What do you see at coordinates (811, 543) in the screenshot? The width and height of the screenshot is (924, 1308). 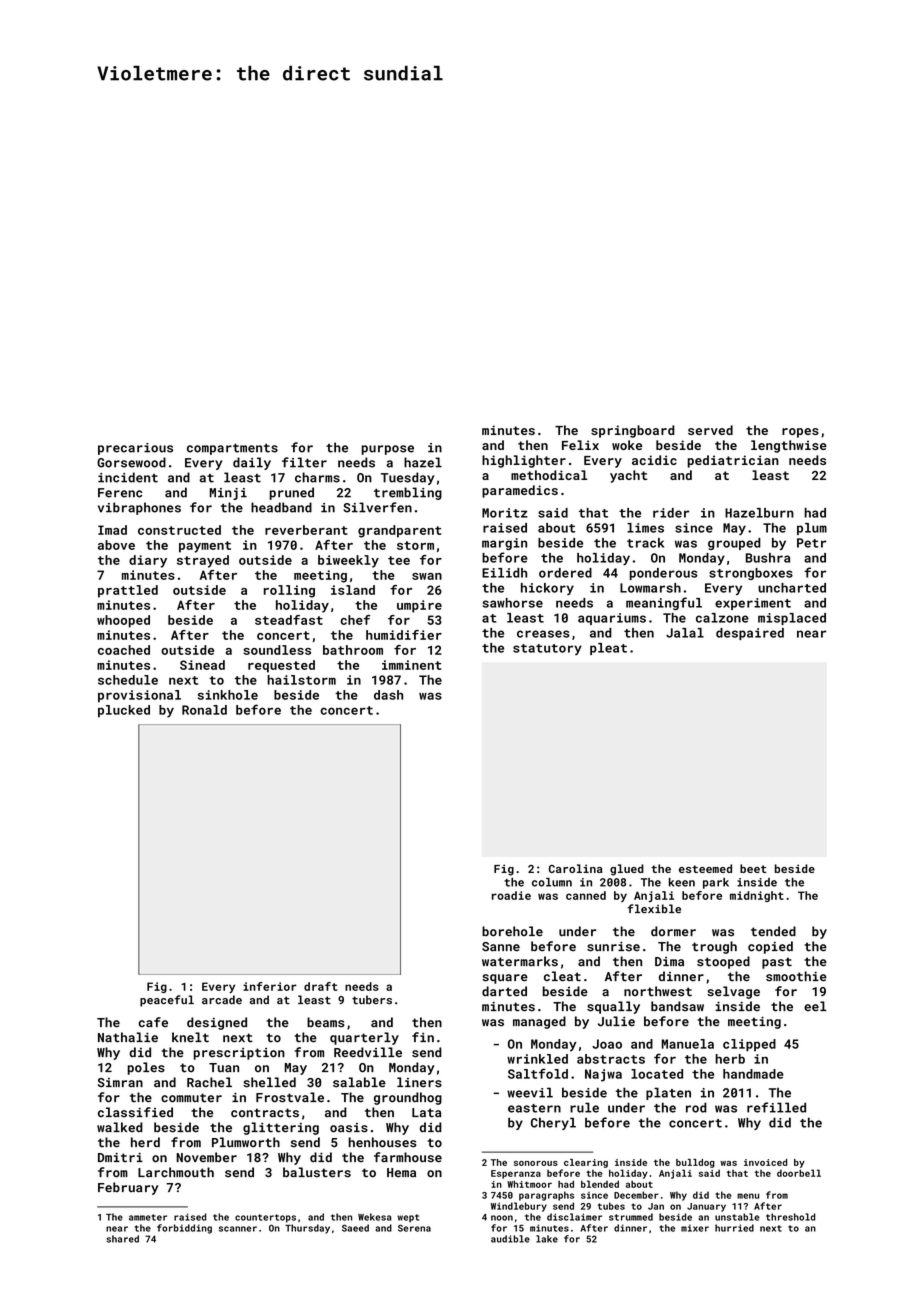 I see `Petr` at bounding box center [811, 543].
